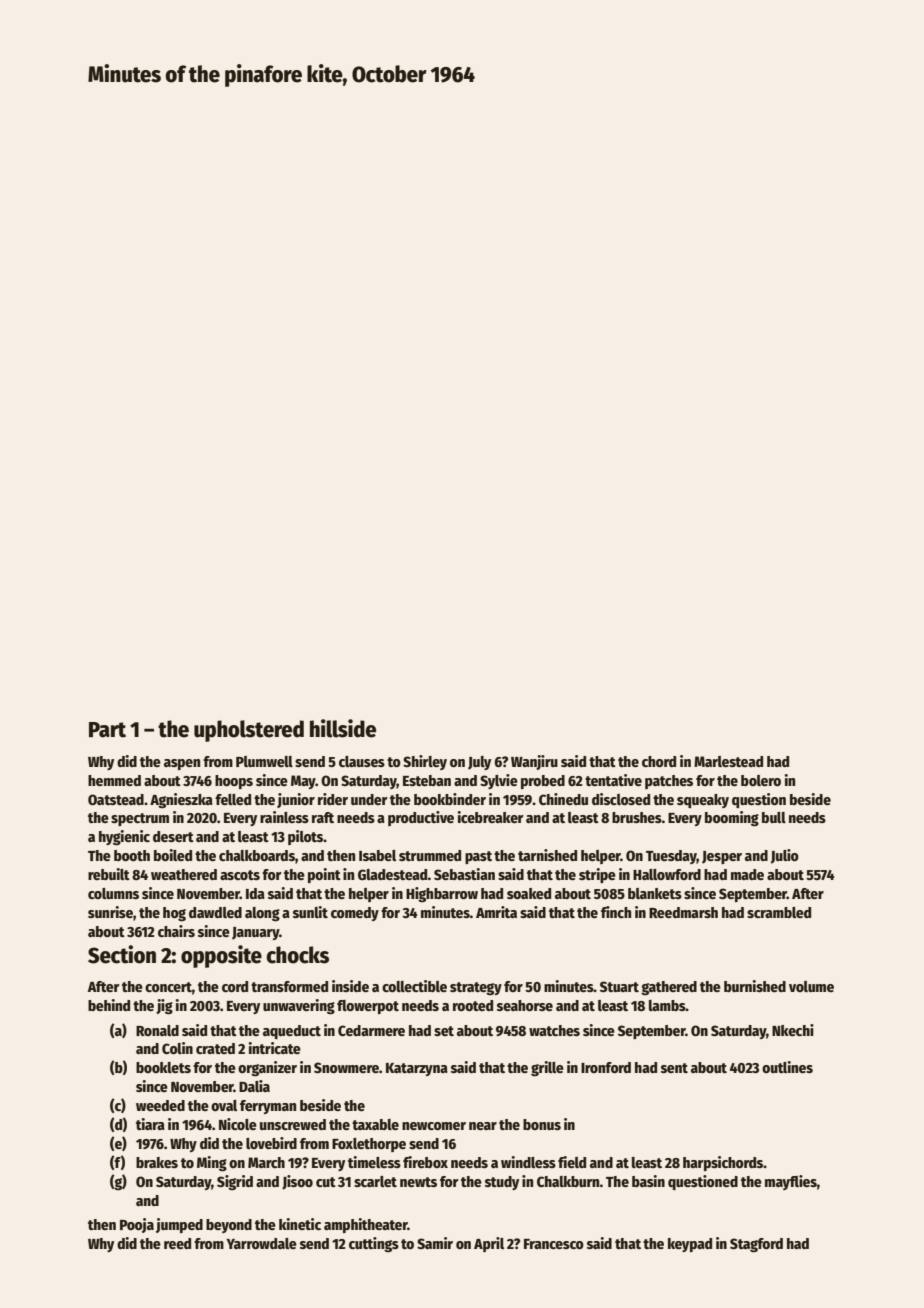 The width and height of the screenshot is (924, 1308). What do you see at coordinates (554, 1244) in the screenshot?
I see `Francesco` at bounding box center [554, 1244].
